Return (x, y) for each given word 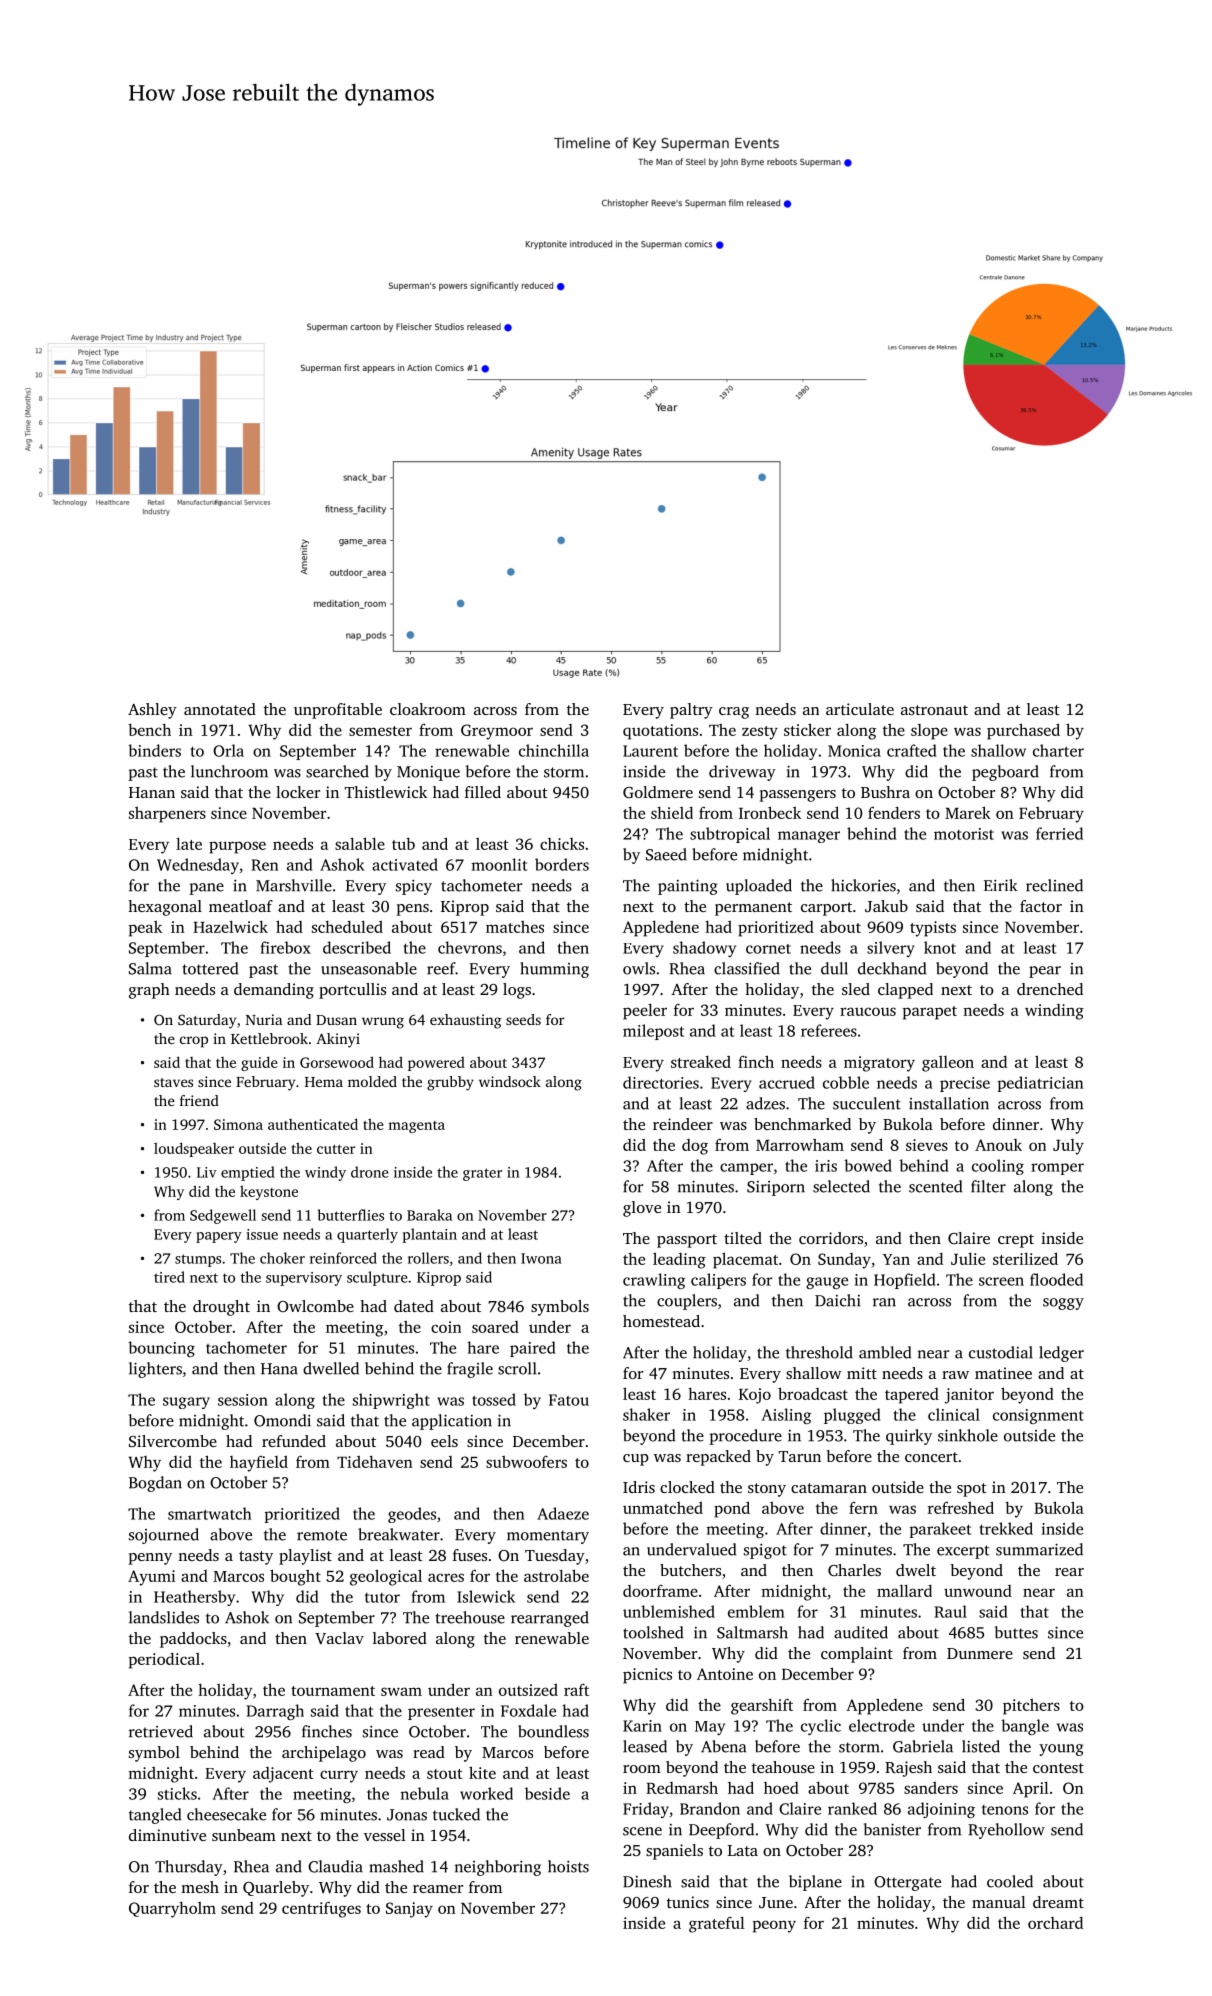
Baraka (429, 1215)
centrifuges (321, 1909)
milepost (653, 1032)
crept (1016, 1241)
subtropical (730, 835)
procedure (745, 1437)
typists (933, 929)
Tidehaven (375, 1462)
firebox (285, 947)
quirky (909, 1437)
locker (298, 792)
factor (1041, 906)
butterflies (350, 1215)
